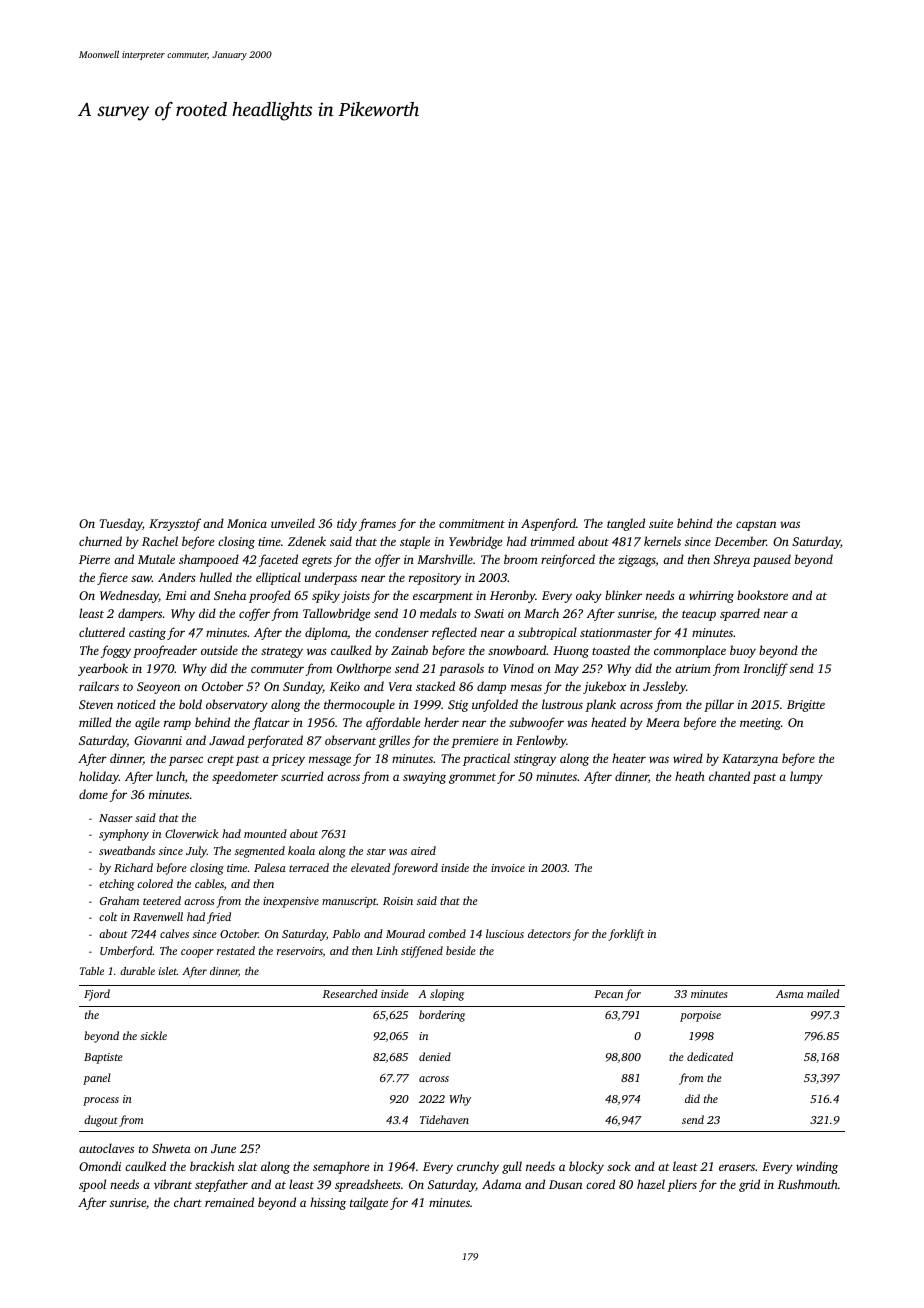 The image size is (924, 1308). Describe the element at coordinates (100, 541) in the page. I see `churned` at that location.
